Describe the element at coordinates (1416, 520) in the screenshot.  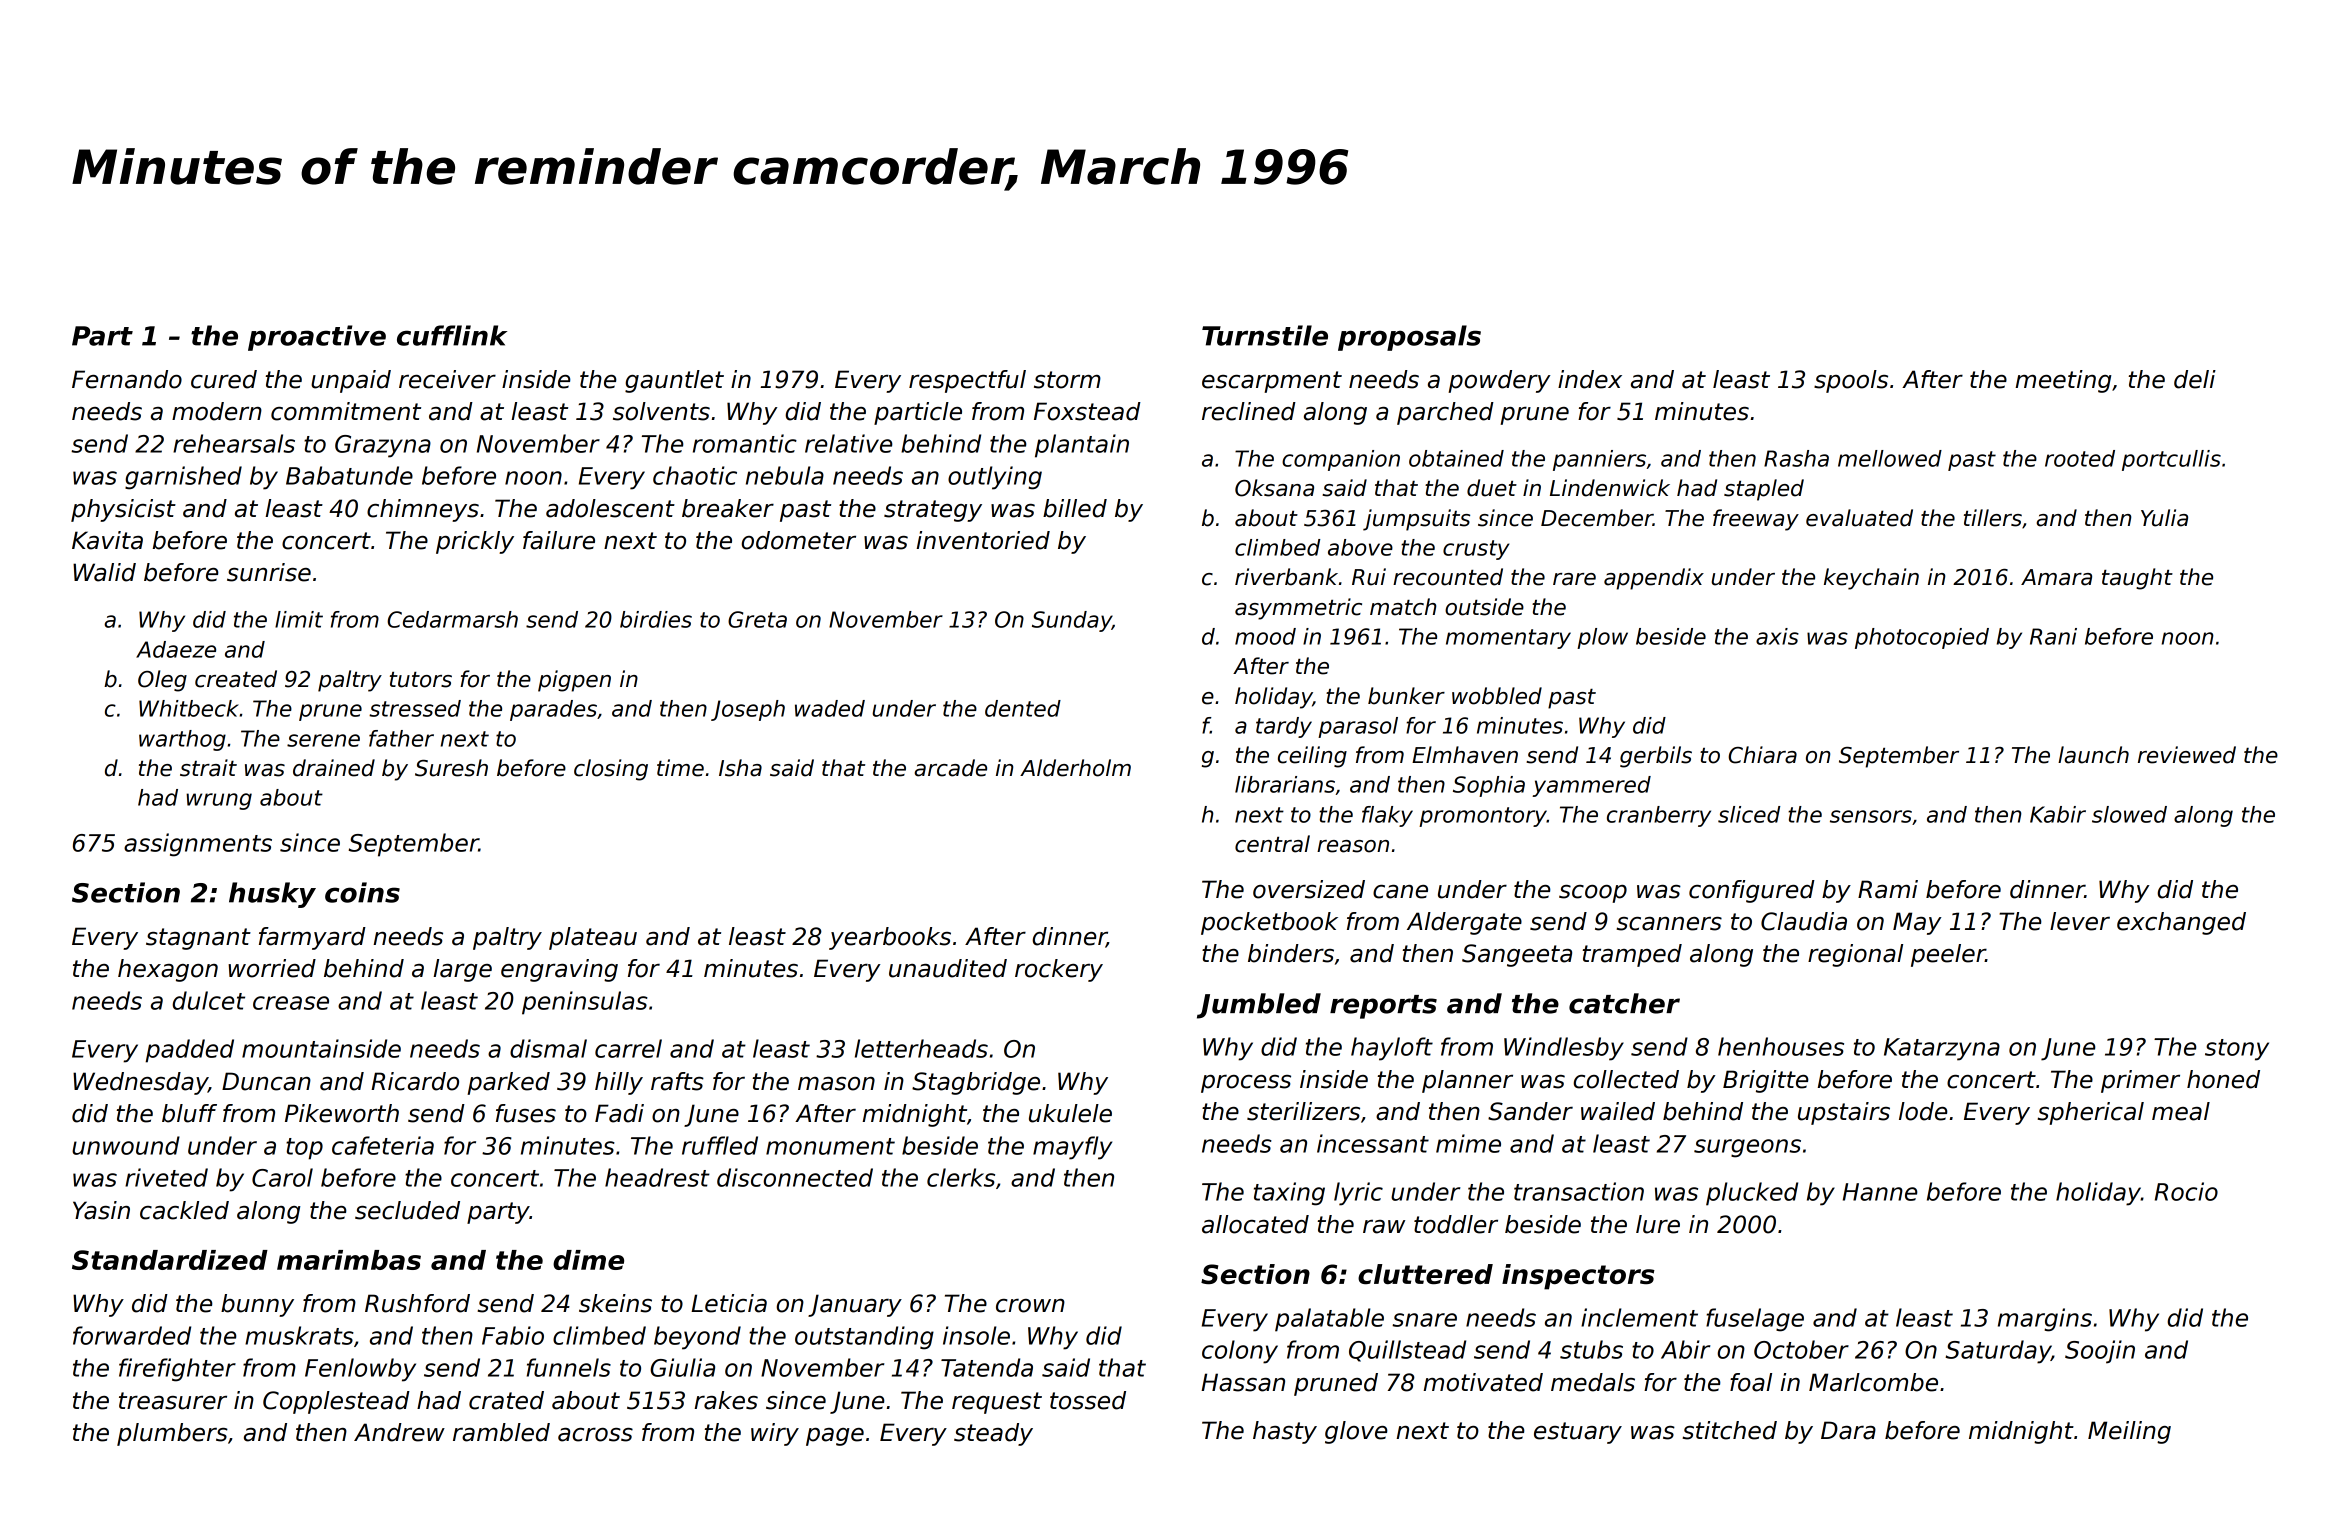
I see `jumpsuits` at that location.
